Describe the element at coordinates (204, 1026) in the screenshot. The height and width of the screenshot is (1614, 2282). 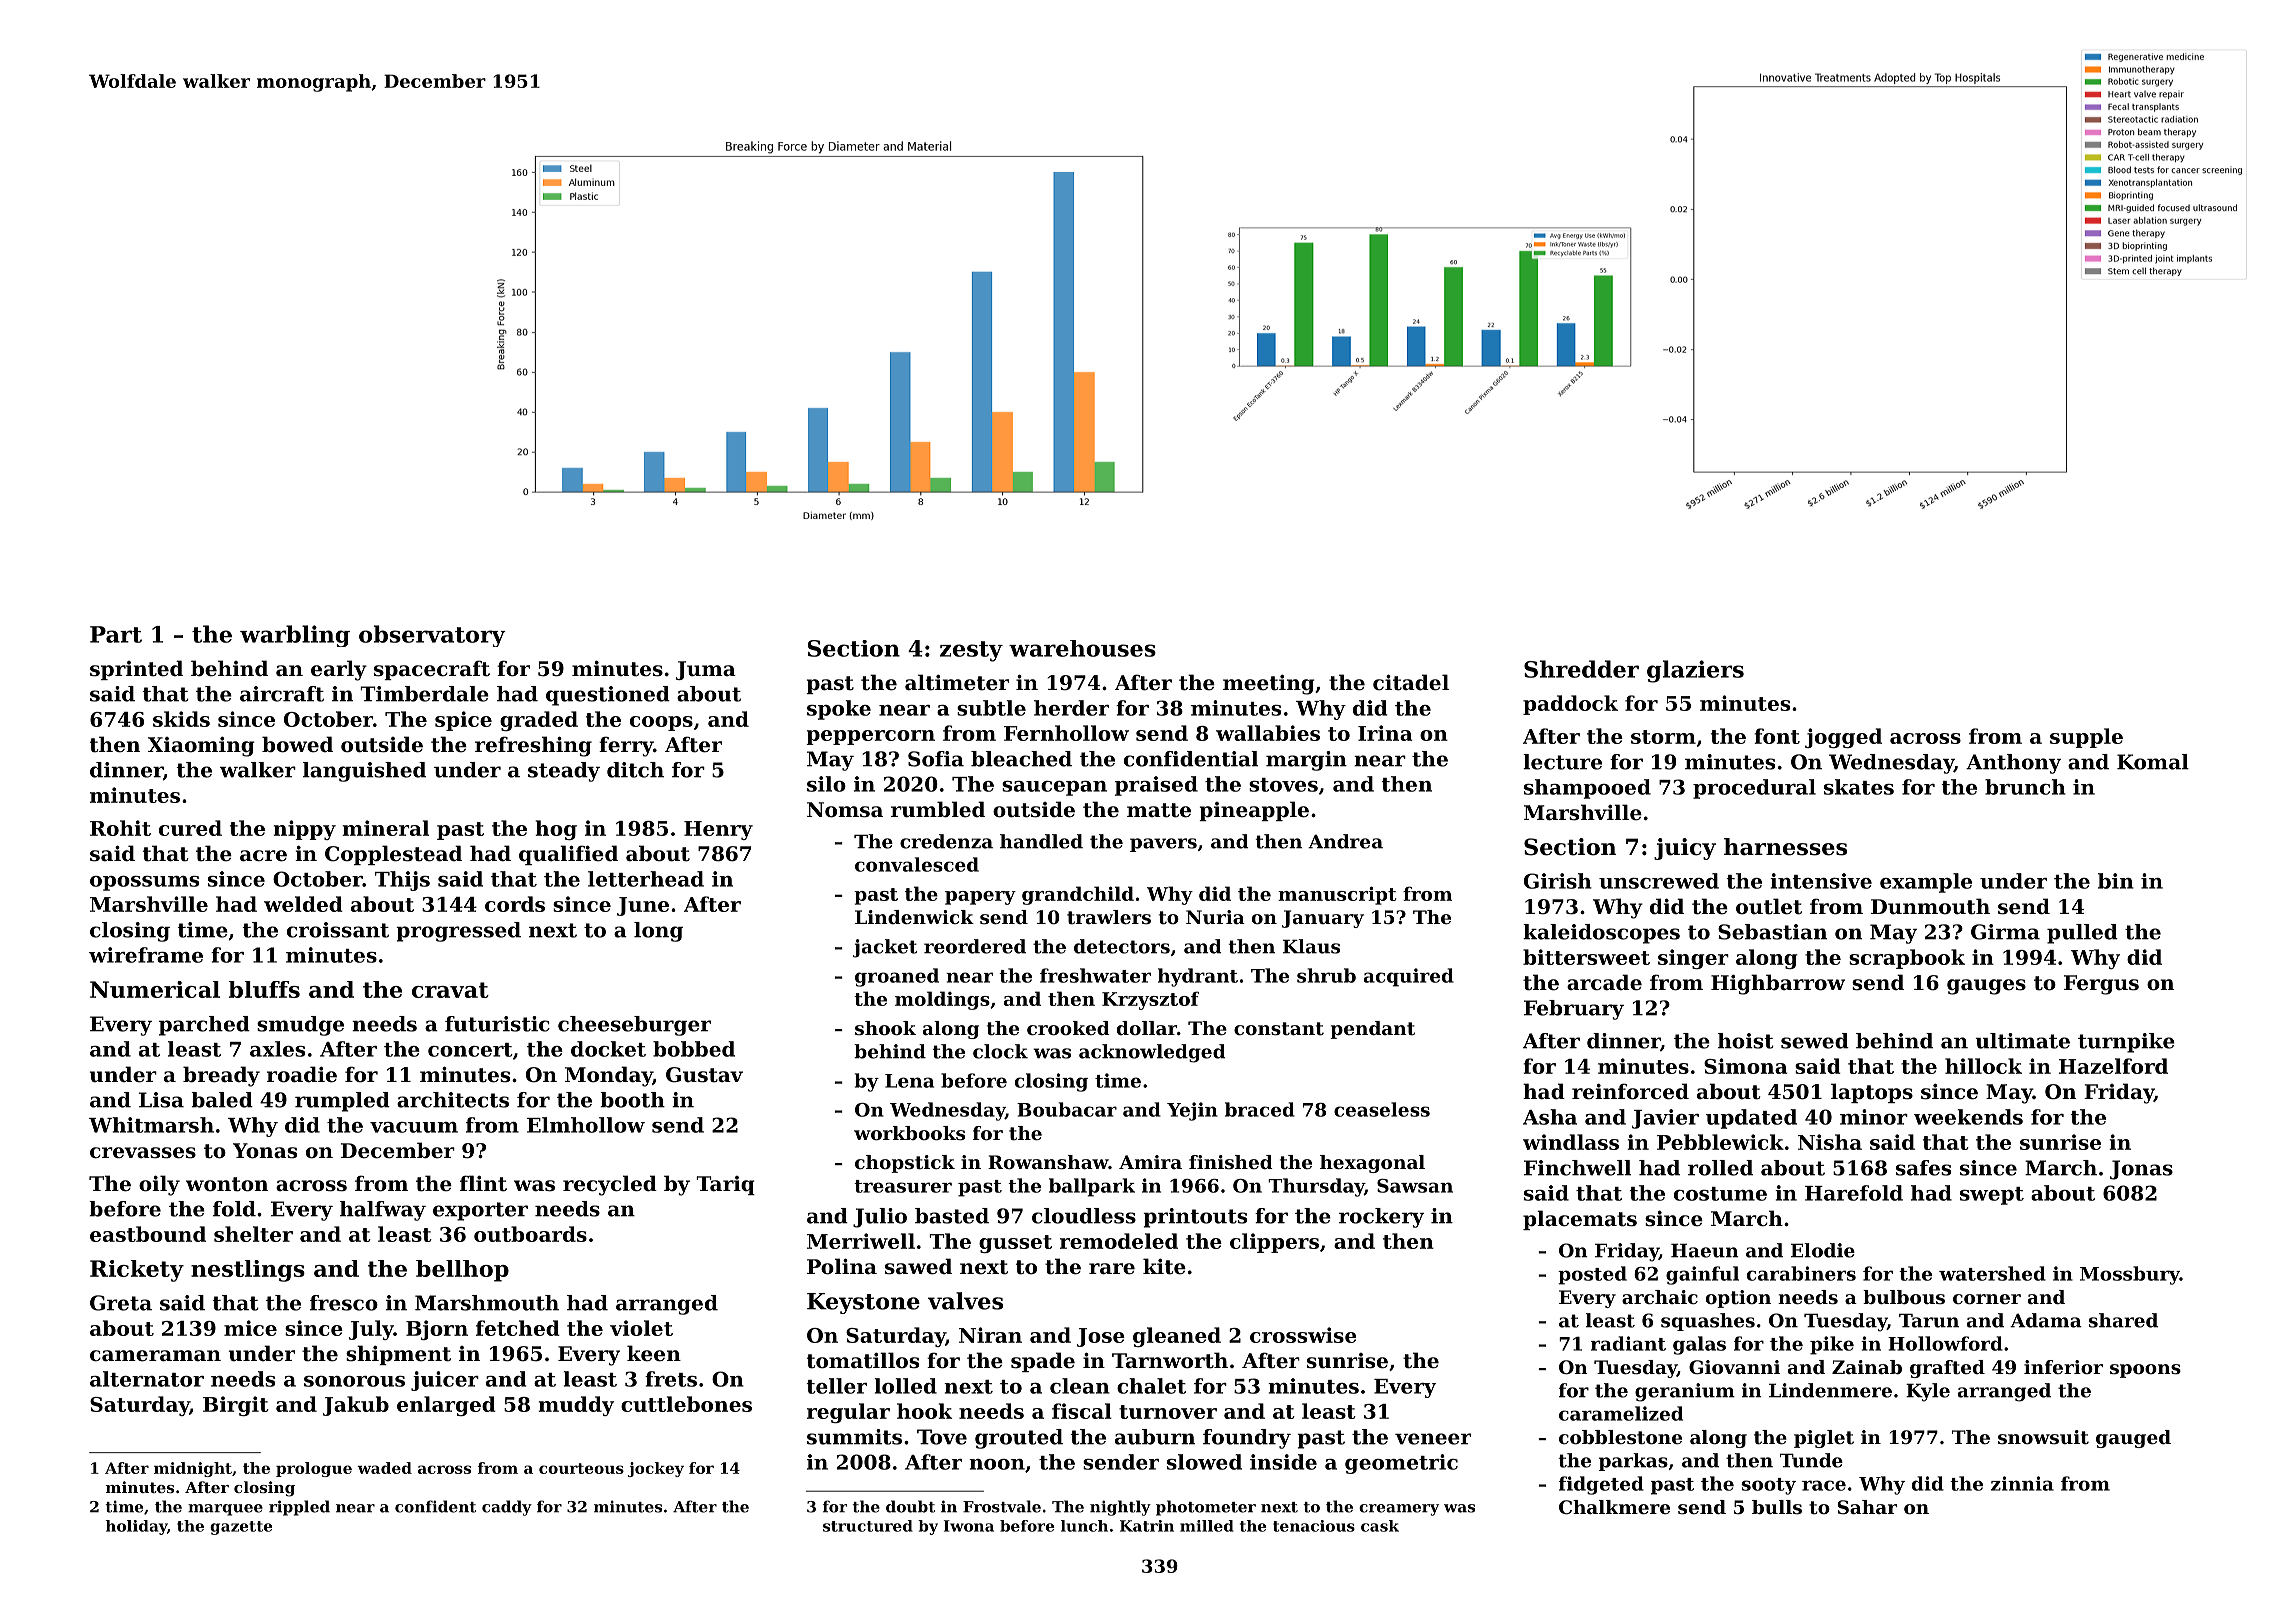
I see `parched` at that location.
